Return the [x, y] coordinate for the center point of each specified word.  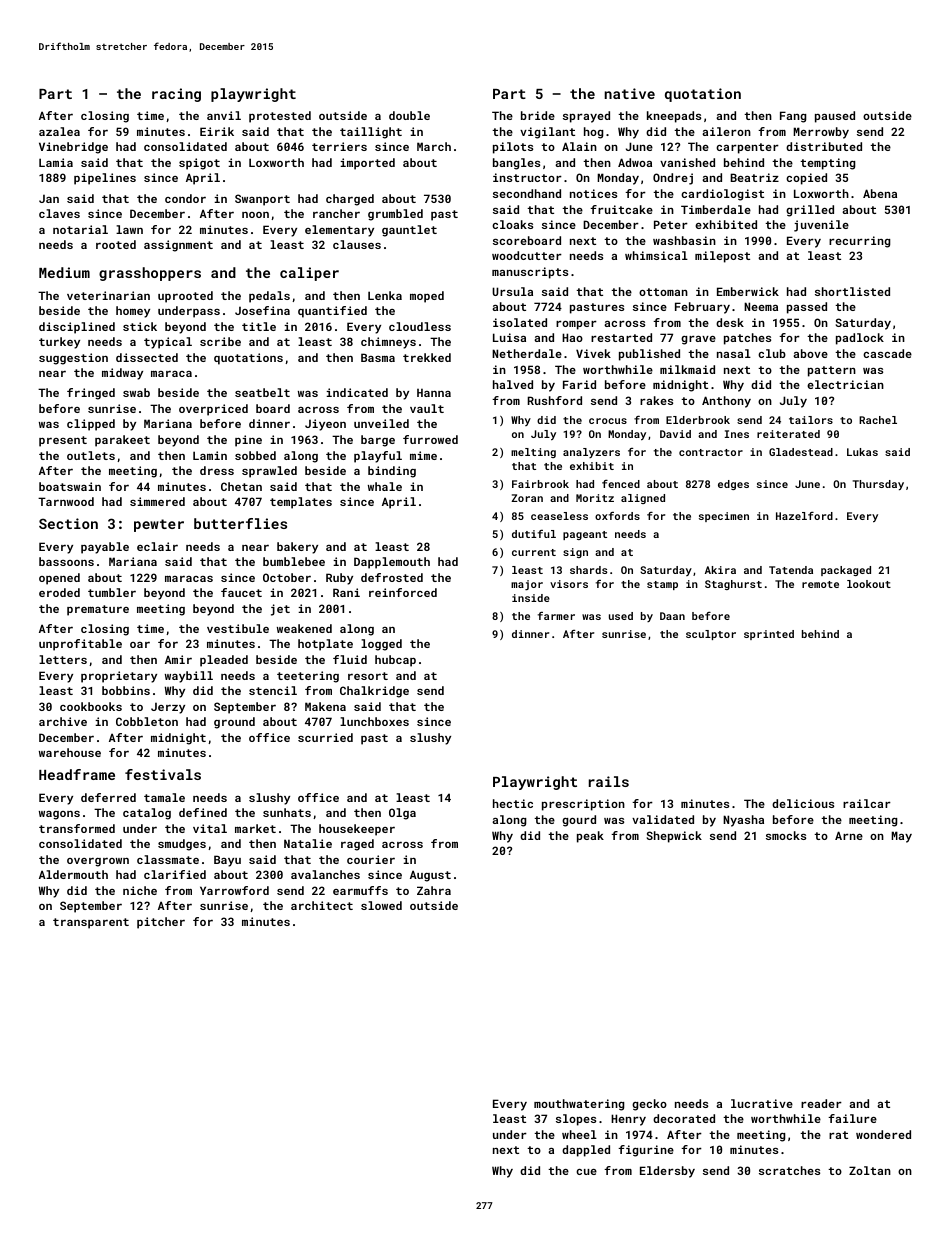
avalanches [325, 874]
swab [136, 392]
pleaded [224, 661]
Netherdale [527, 353]
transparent [91, 923]
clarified [175, 874]
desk [730, 322]
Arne [849, 835]
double [409, 115]
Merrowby [821, 133]
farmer [556, 616]
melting [533, 453]
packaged [846, 571]
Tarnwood [66, 501]
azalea [59, 131]
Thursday [878, 485]
